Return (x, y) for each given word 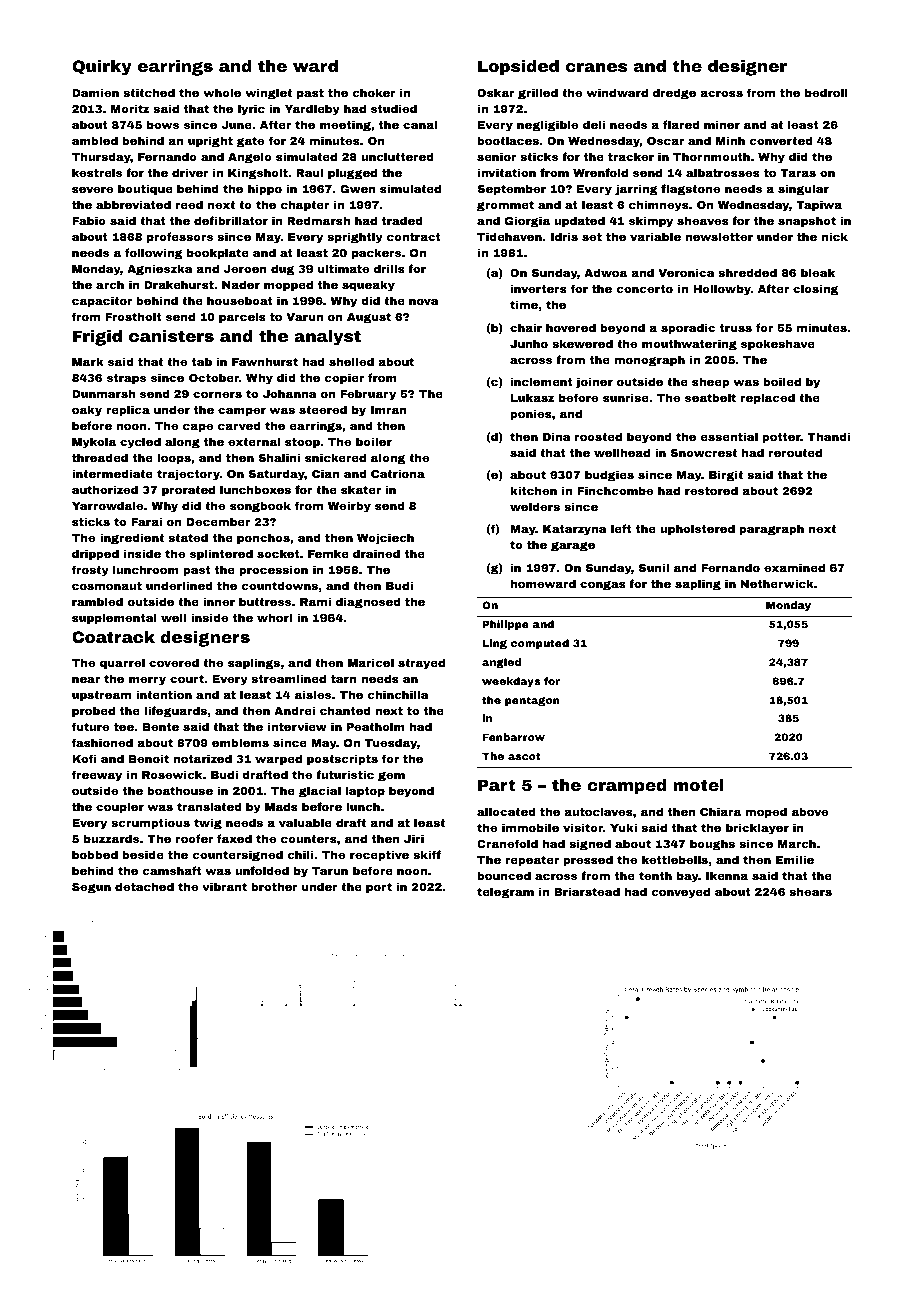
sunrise (626, 397)
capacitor (102, 302)
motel (698, 785)
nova (424, 302)
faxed (234, 838)
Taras (798, 173)
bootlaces (508, 140)
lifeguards (175, 712)
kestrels (97, 172)
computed (540, 644)
